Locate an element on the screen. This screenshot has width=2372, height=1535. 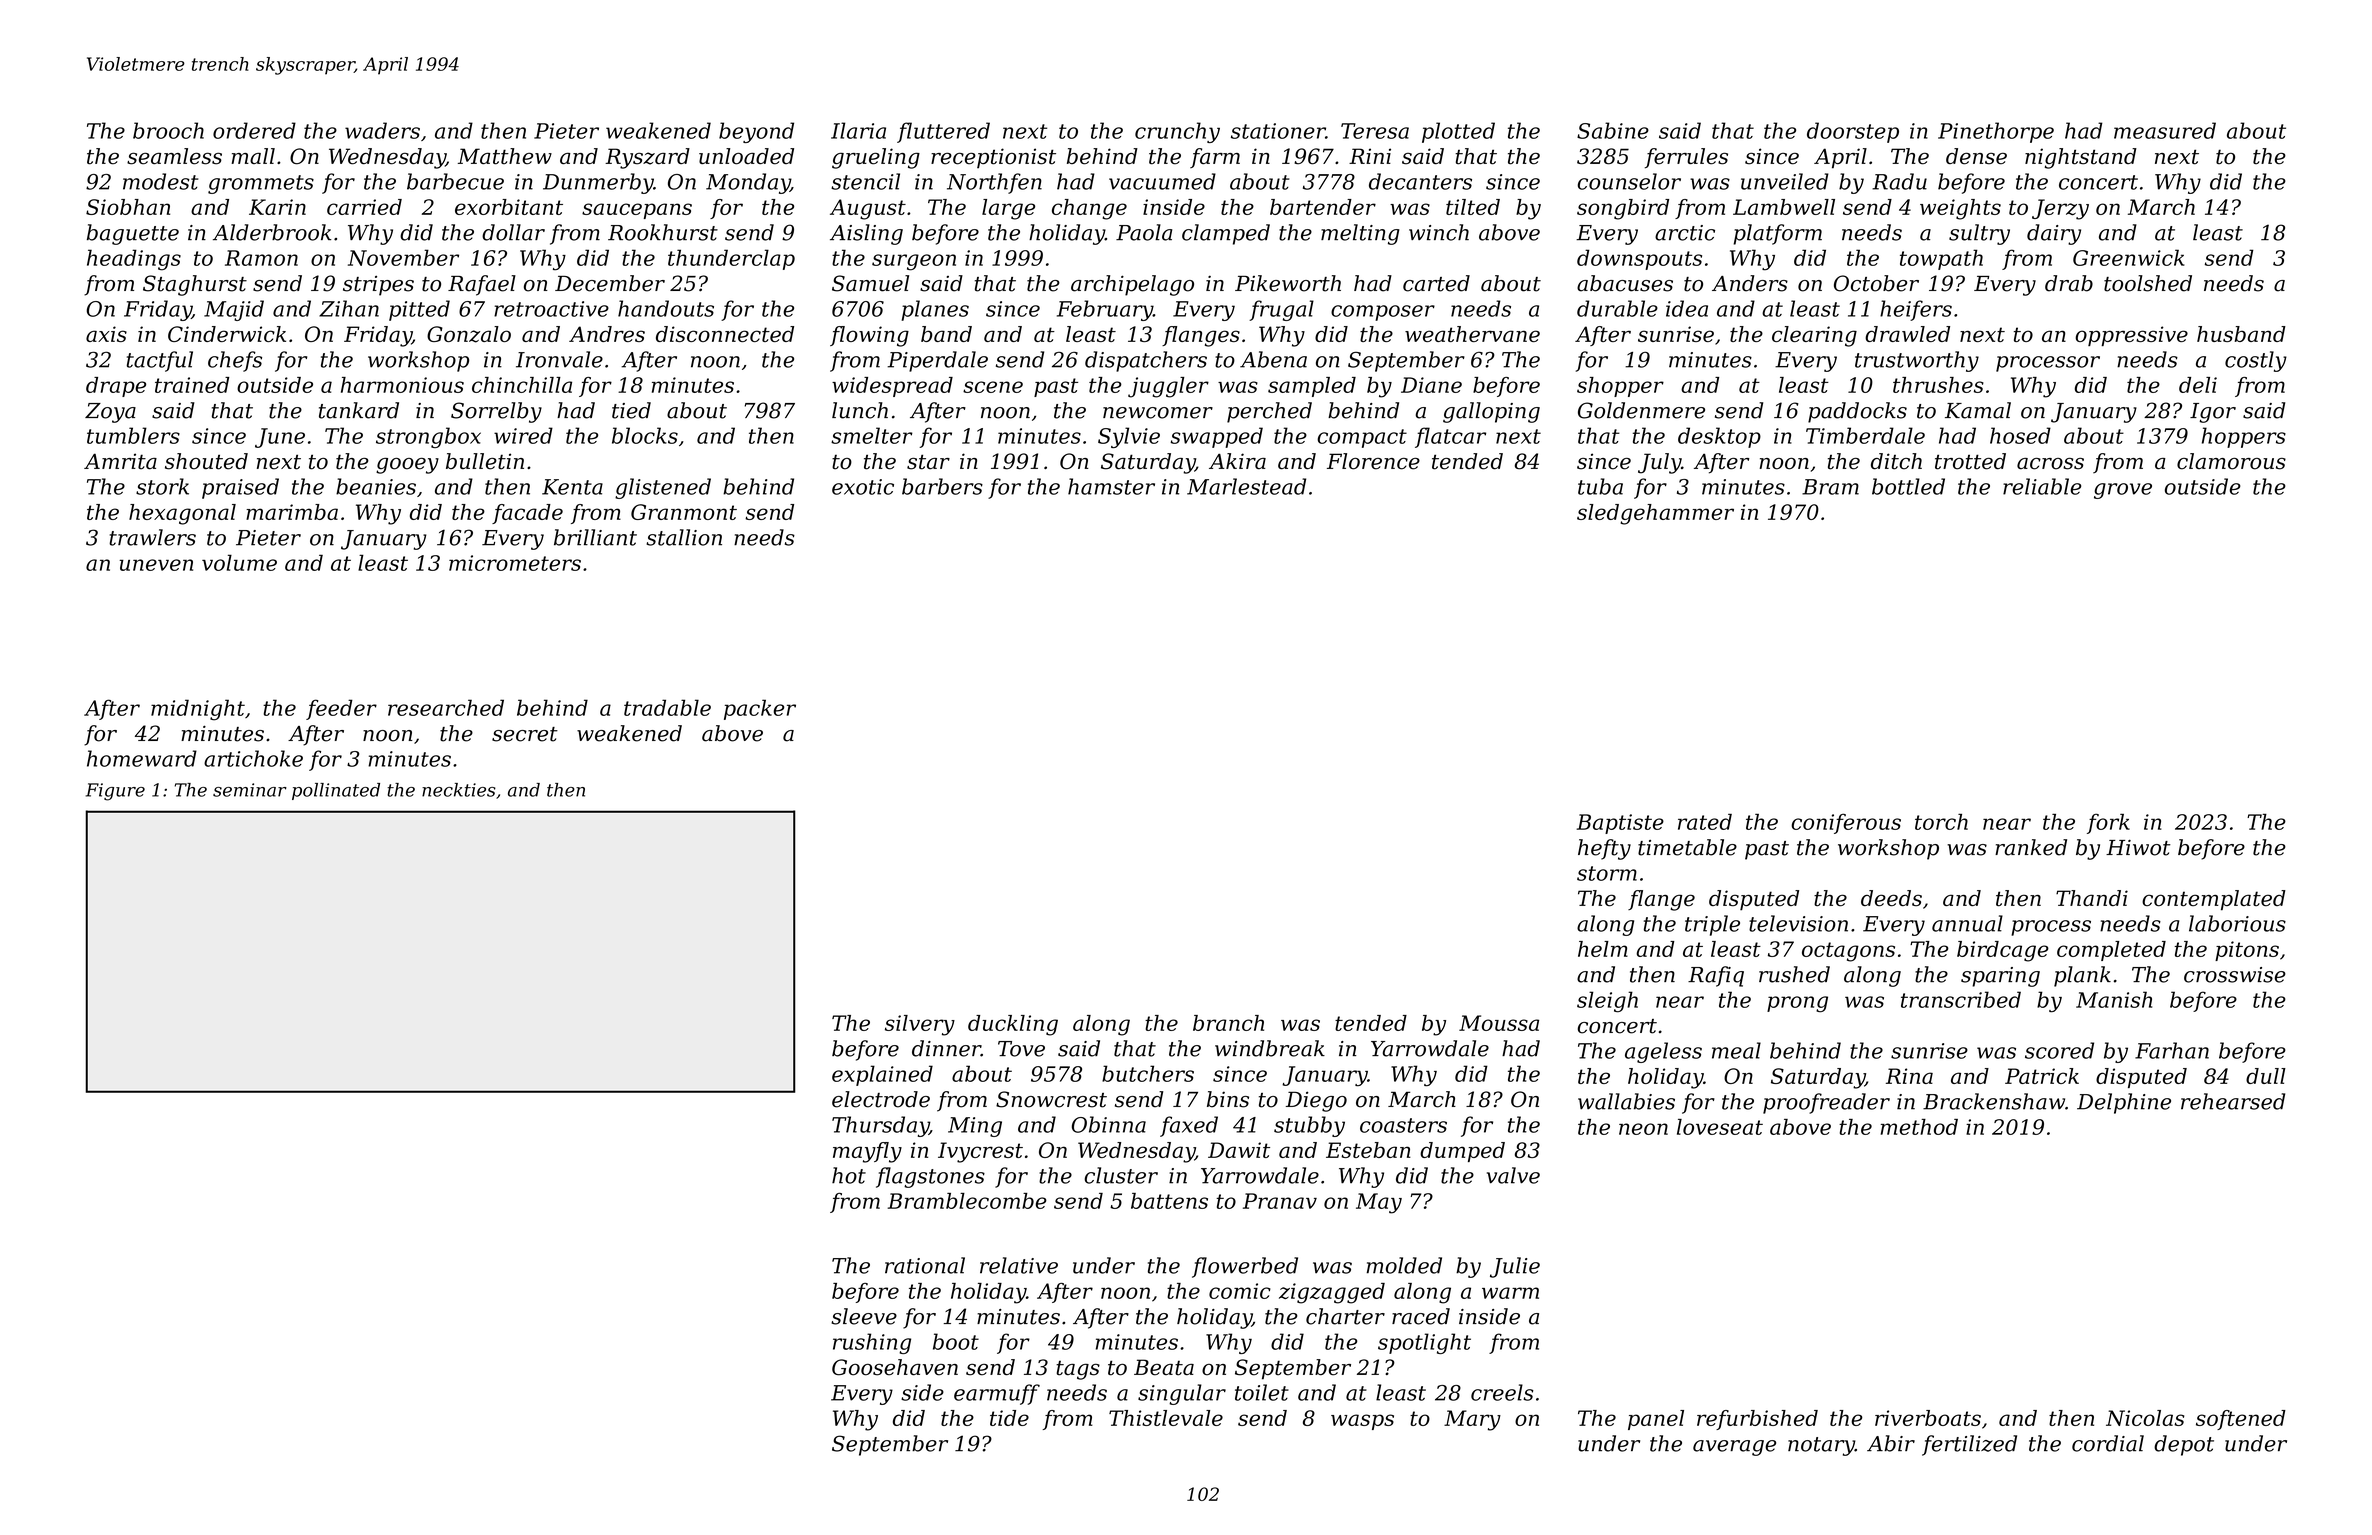
Hiwot is located at coordinates (2138, 848).
